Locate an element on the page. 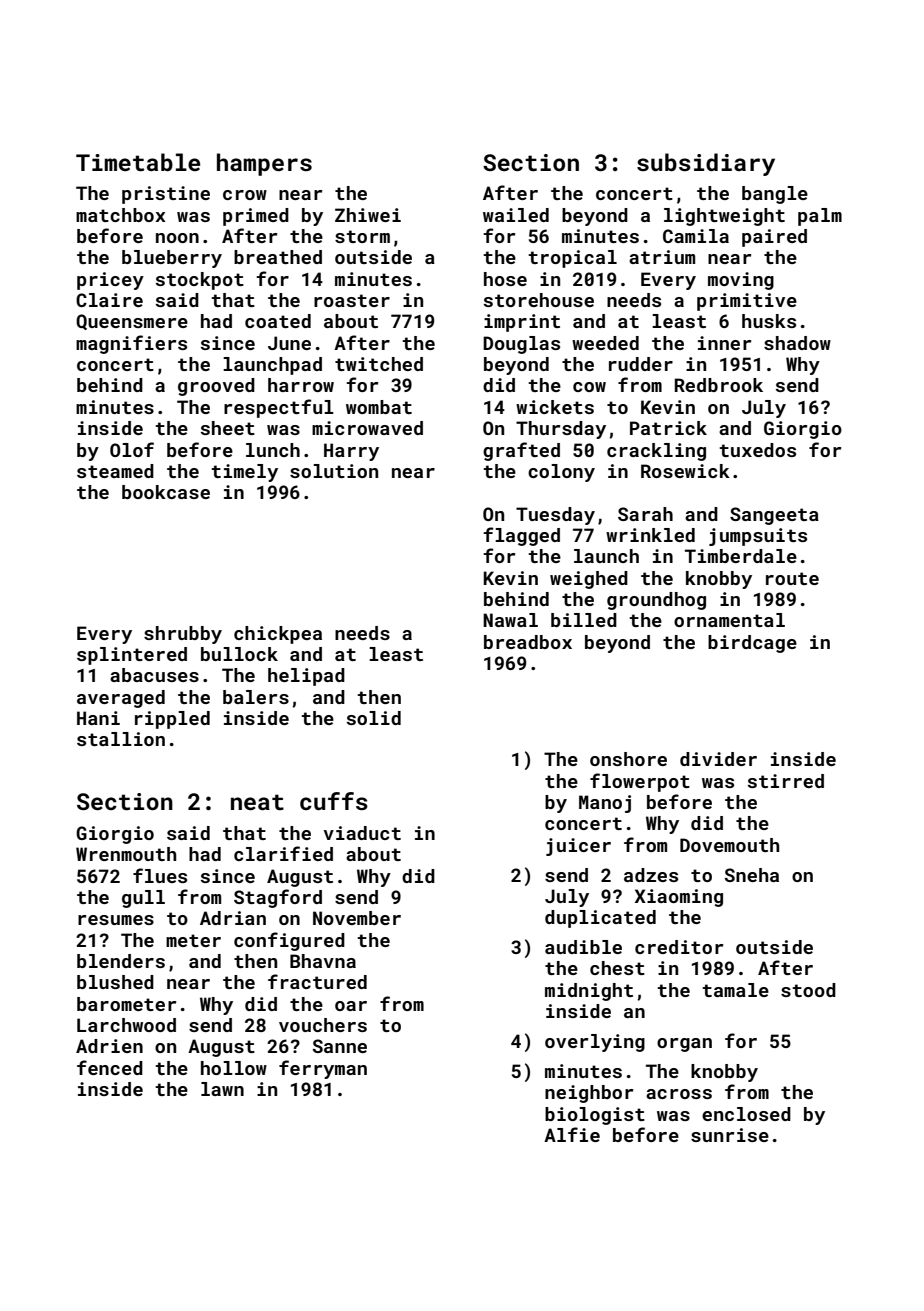  tuxedos is located at coordinates (757, 450).
